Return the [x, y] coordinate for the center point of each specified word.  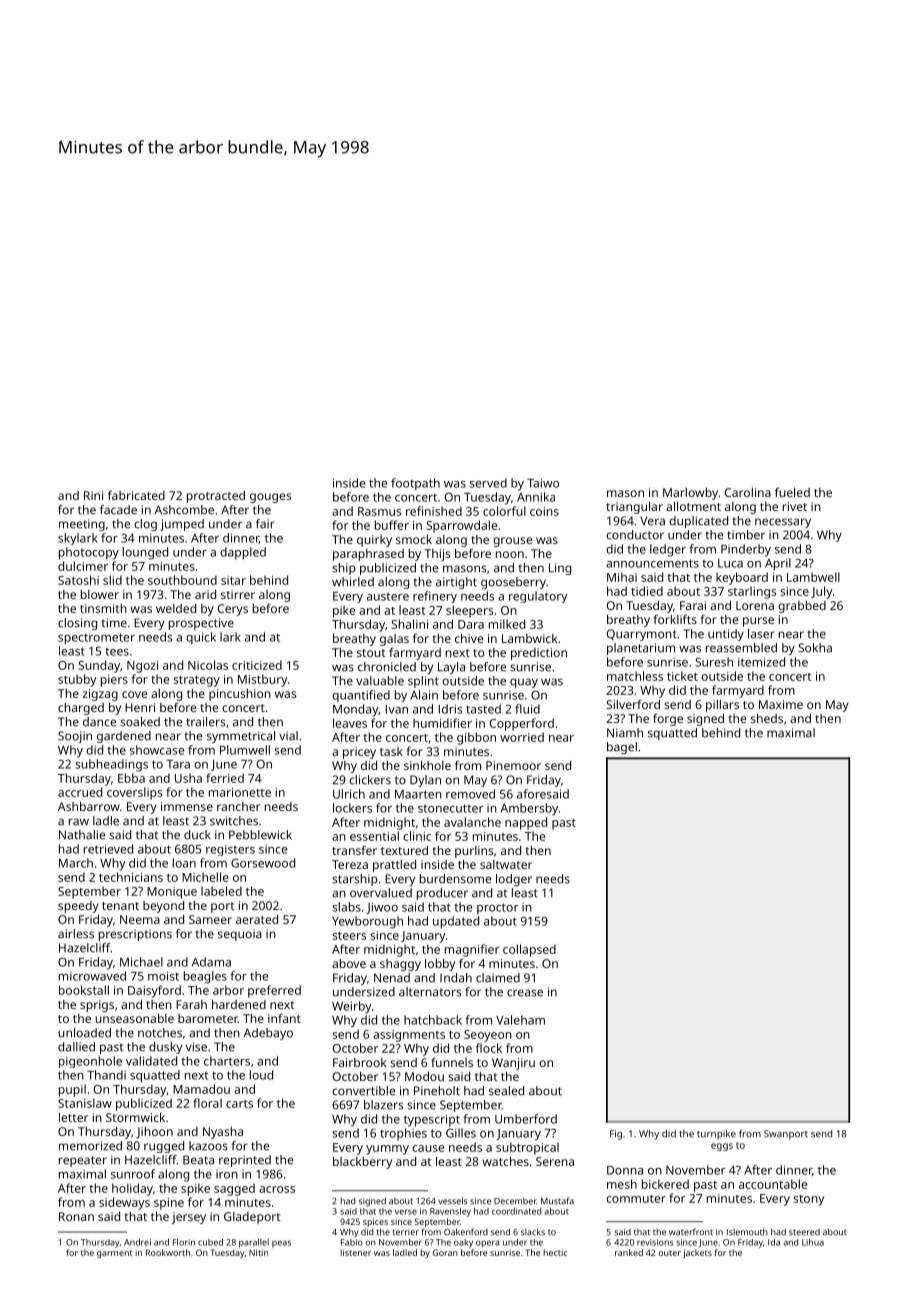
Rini [93, 495]
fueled [792, 492]
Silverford [633, 704]
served [488, 483]
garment [115, 1254]
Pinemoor [513, 765]
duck [197, 835]
